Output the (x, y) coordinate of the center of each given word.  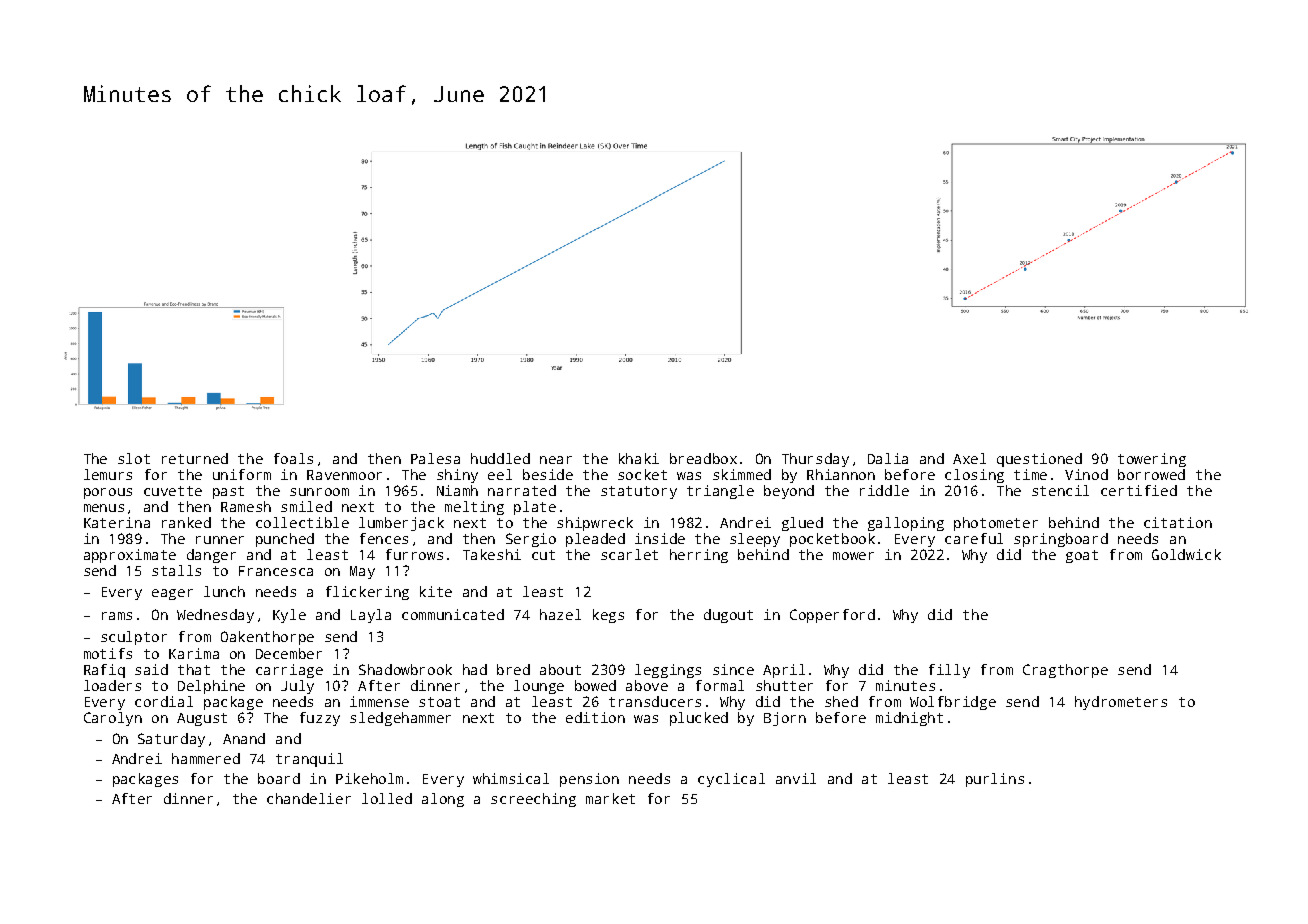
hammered (206, 758)
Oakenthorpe (267, 638)
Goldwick (1186, 554)
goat (1082, 556)
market (610, 798)
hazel (560, 614)
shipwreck (595, 524)
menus (104, 508)
